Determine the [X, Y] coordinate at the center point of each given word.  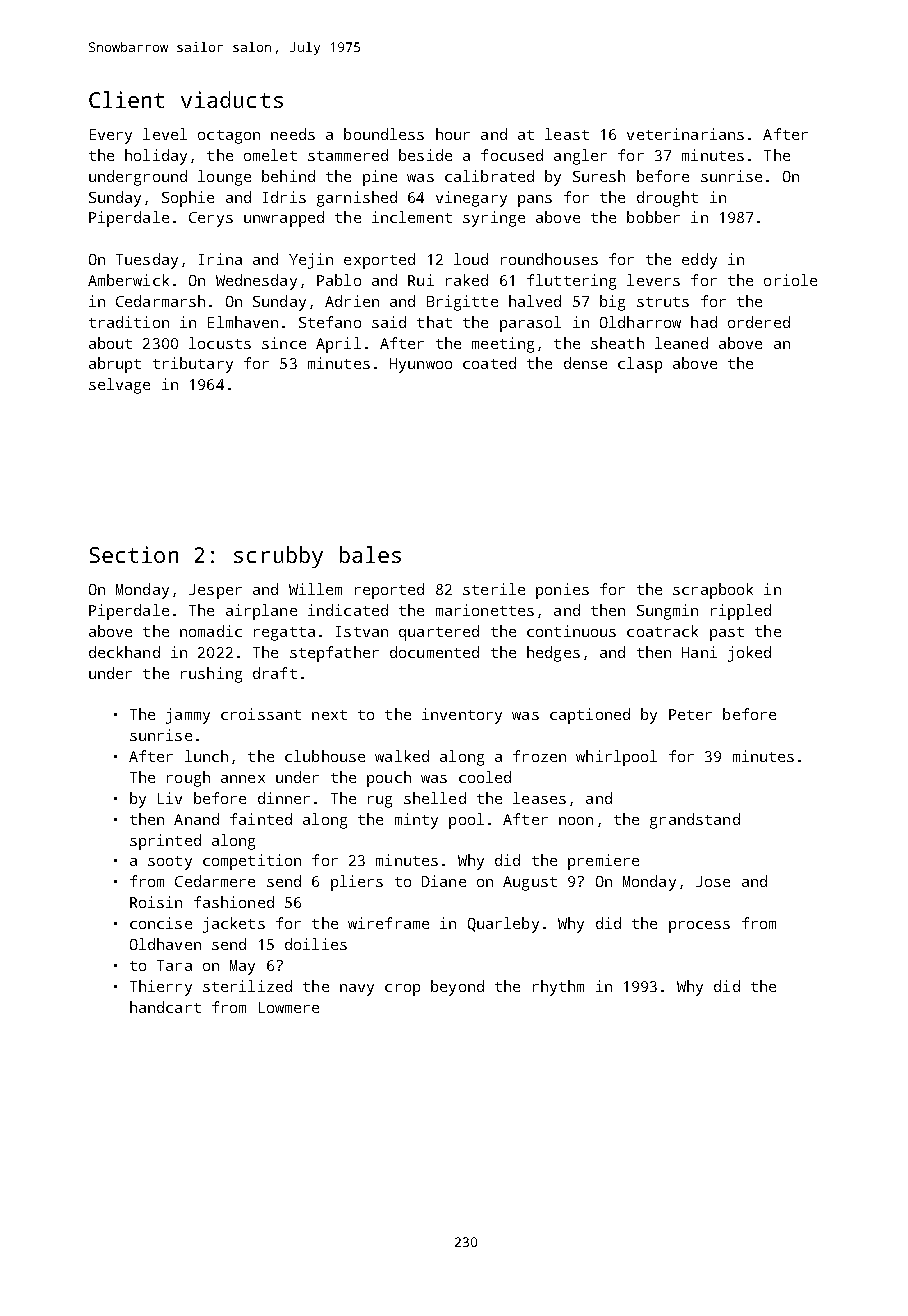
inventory [462, 716]
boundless [384, 134]
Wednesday [256, 282]
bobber [653, 217]
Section [134, 554]
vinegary [471, 199]
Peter [690, 714]
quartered [439, 633]
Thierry [161, 988]
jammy [188, 716]
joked [749, 654]
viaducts [232, 99]
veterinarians [685, 134]
